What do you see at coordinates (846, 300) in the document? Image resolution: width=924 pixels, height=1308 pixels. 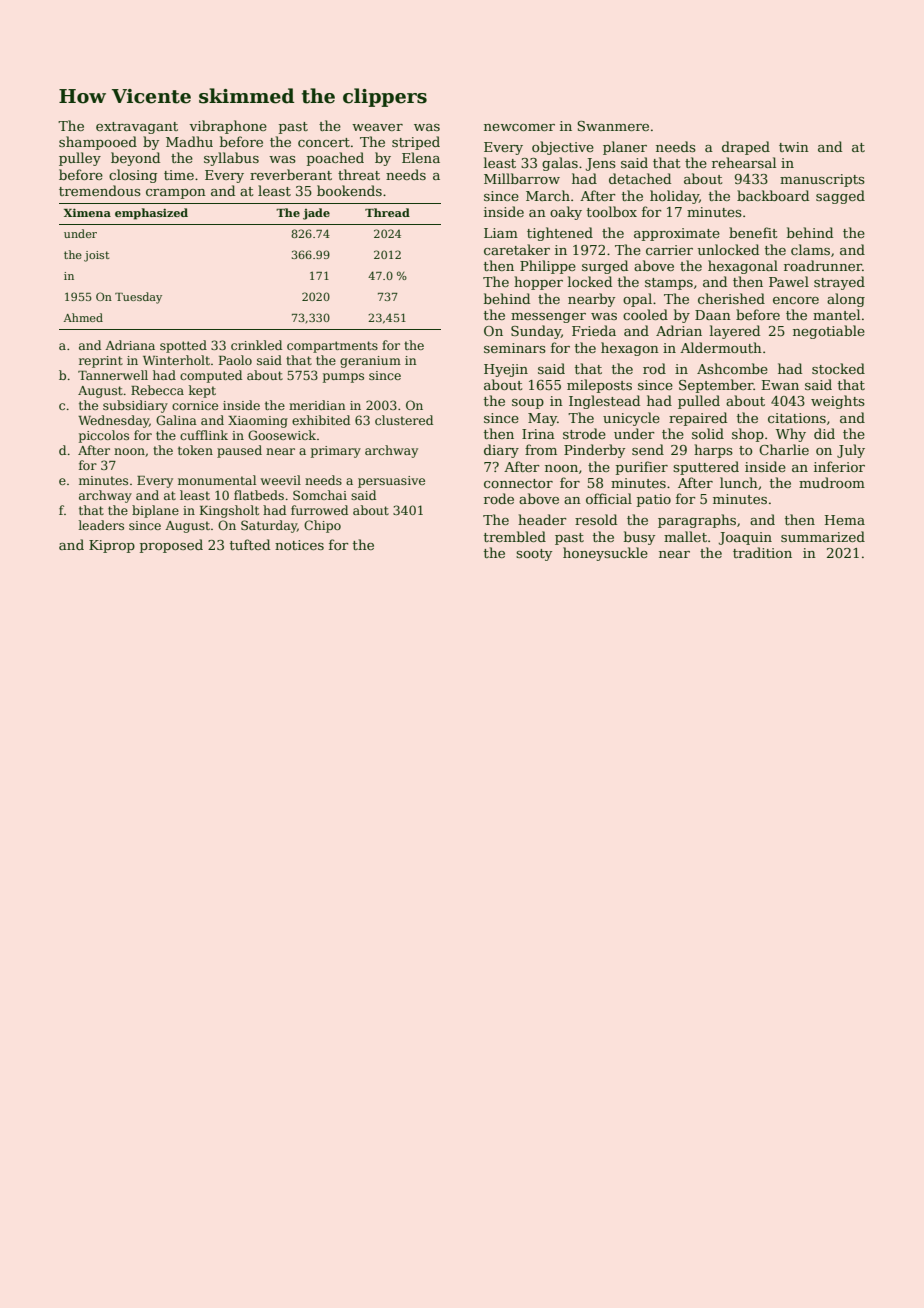 I see `along` at bounding box center [846, 300].
